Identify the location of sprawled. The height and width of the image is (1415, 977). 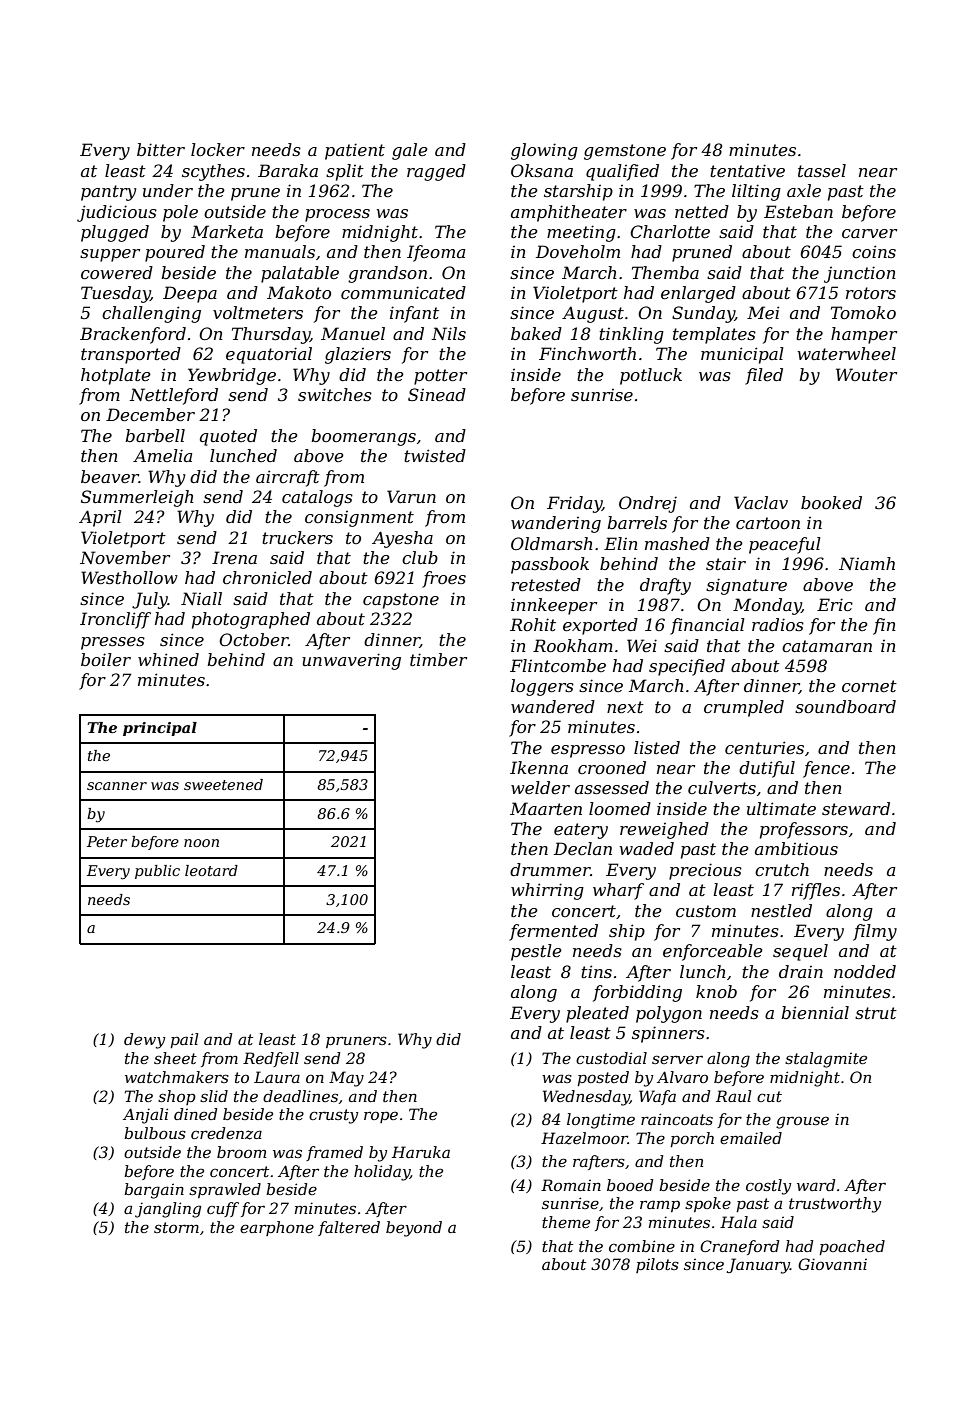
(225, 1190).
